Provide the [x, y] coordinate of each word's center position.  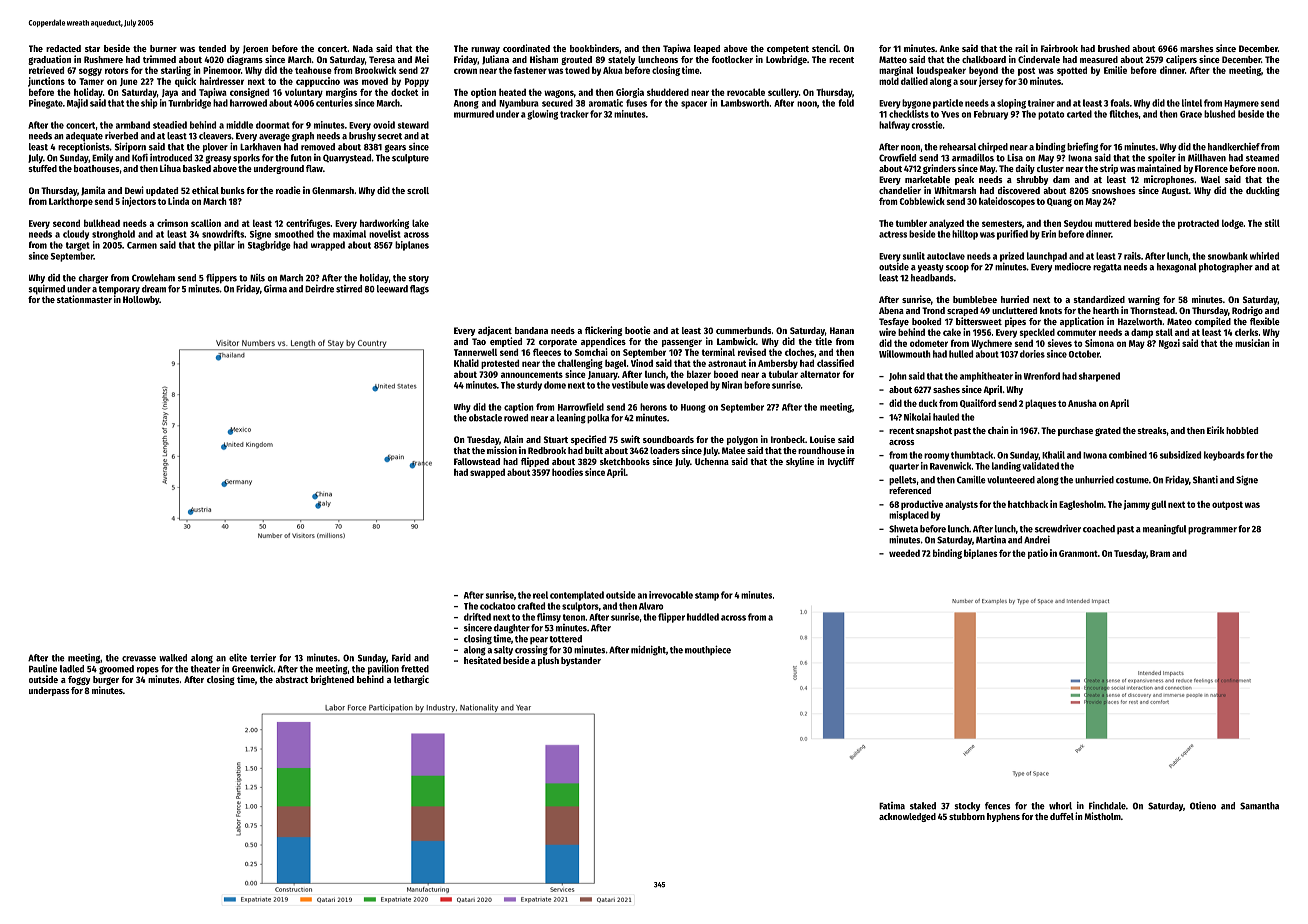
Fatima [892, 806]
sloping [1011, 104]
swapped [487, 473]
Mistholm [1102, 816]
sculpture [410, 159]
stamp [707, 596]
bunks [233, 190]
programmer [1212, 530]
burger [106, 680]
